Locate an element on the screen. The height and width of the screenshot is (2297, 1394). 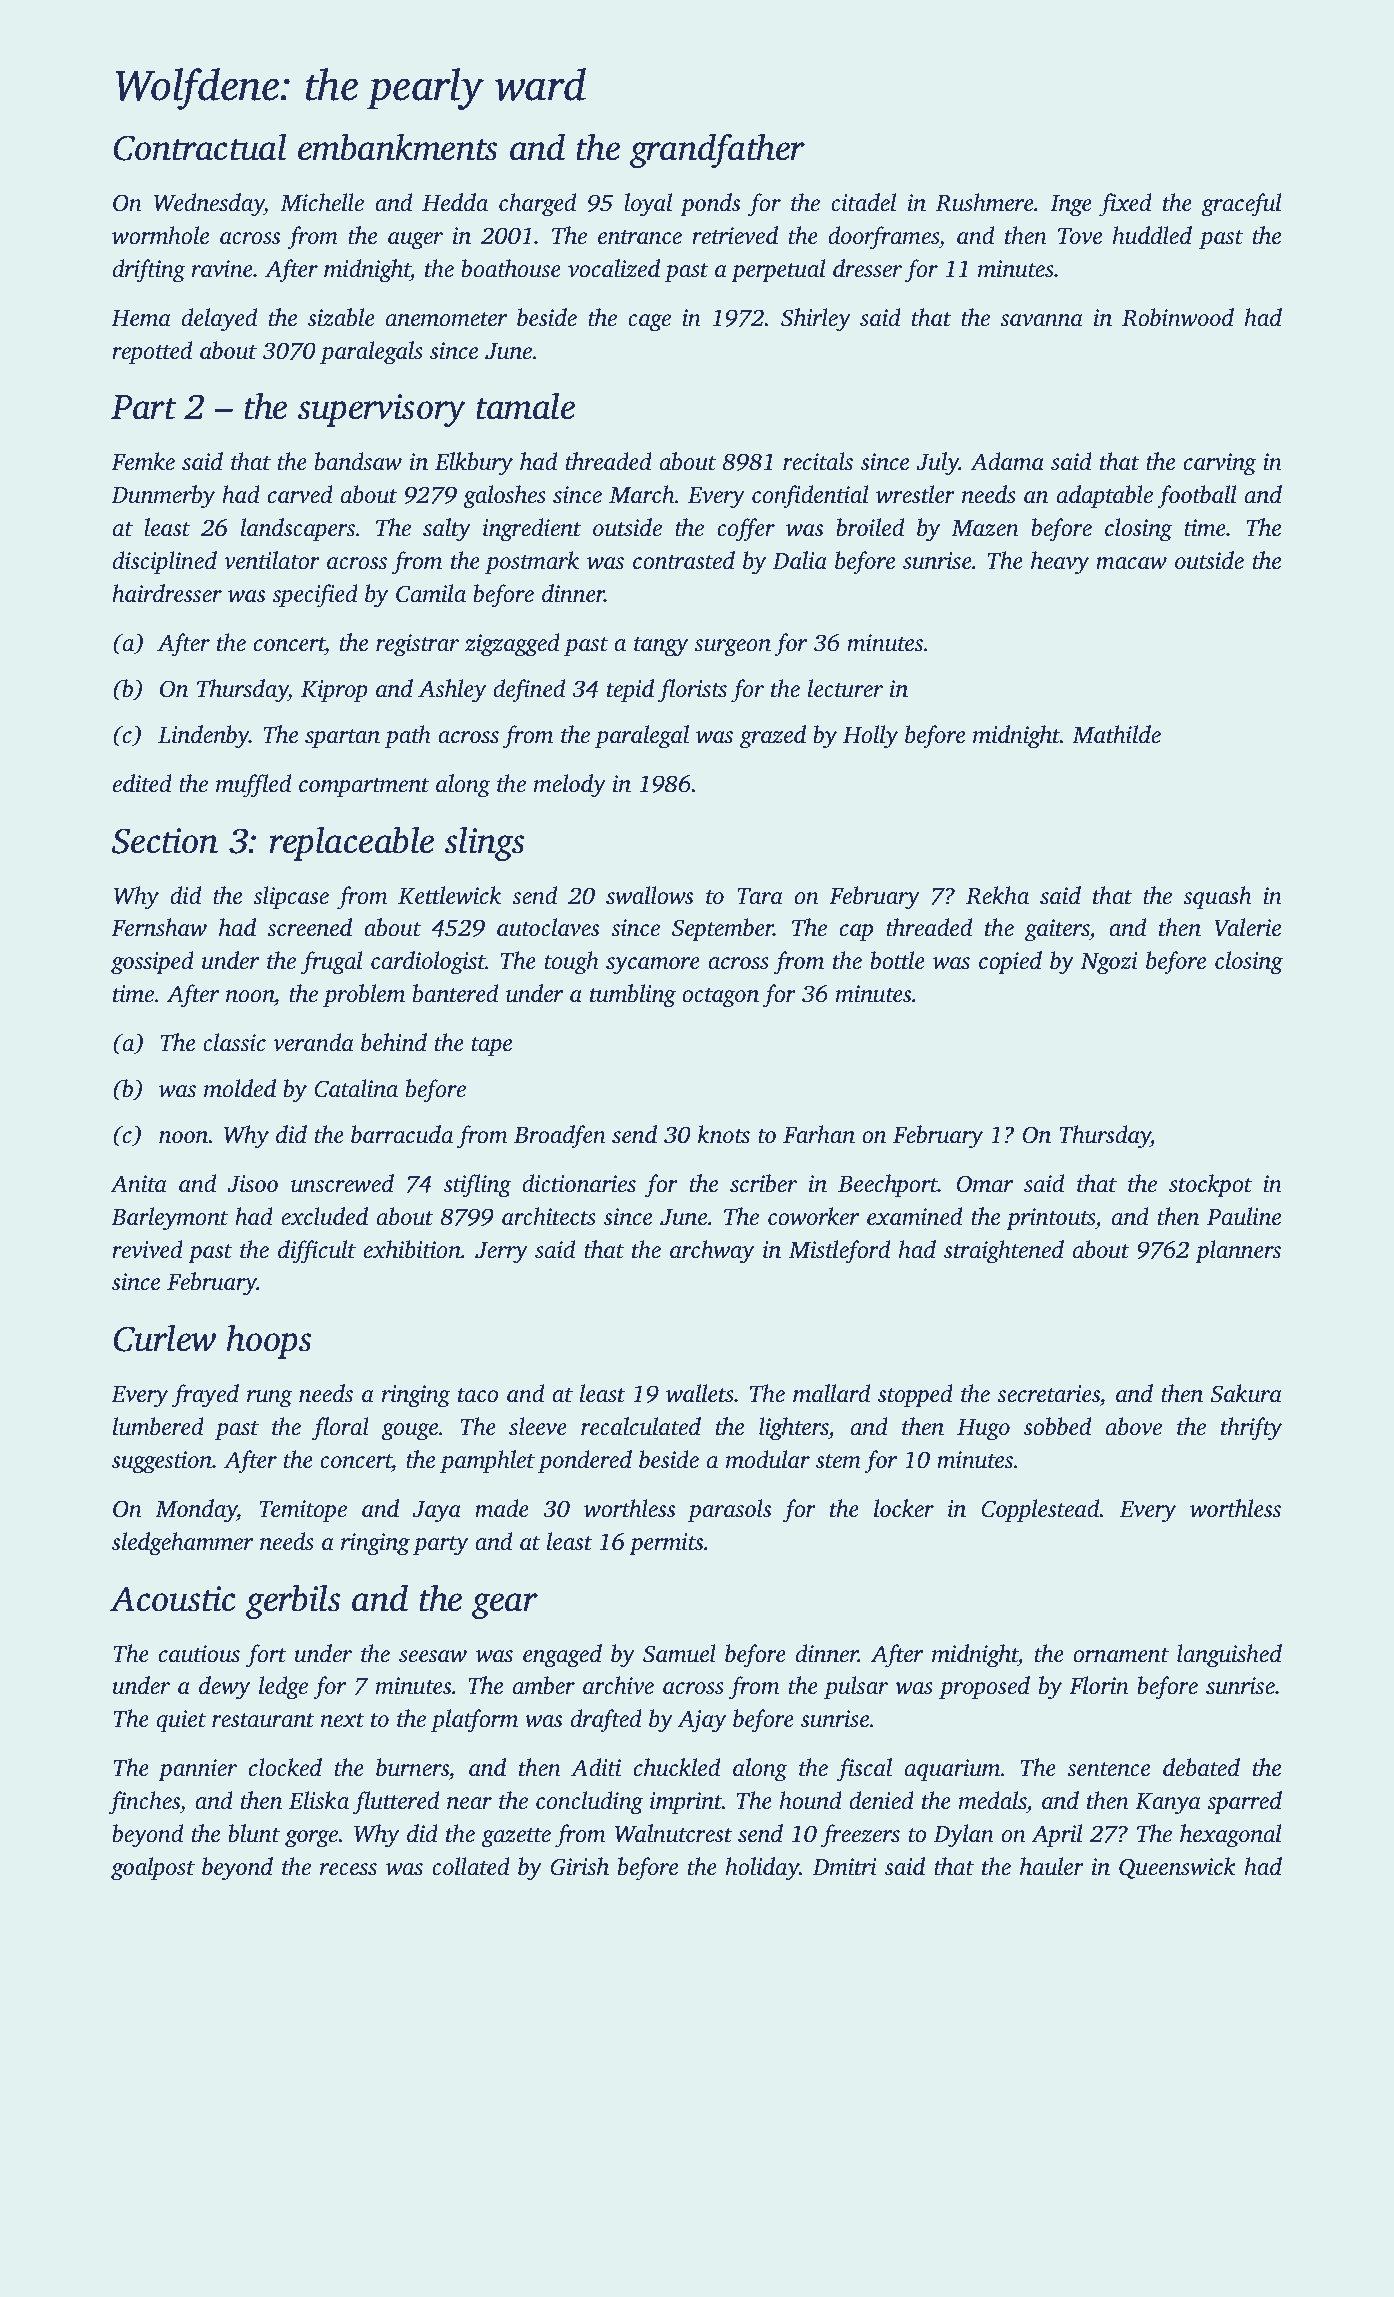
lecturer is located at coordinates (845, 688).
